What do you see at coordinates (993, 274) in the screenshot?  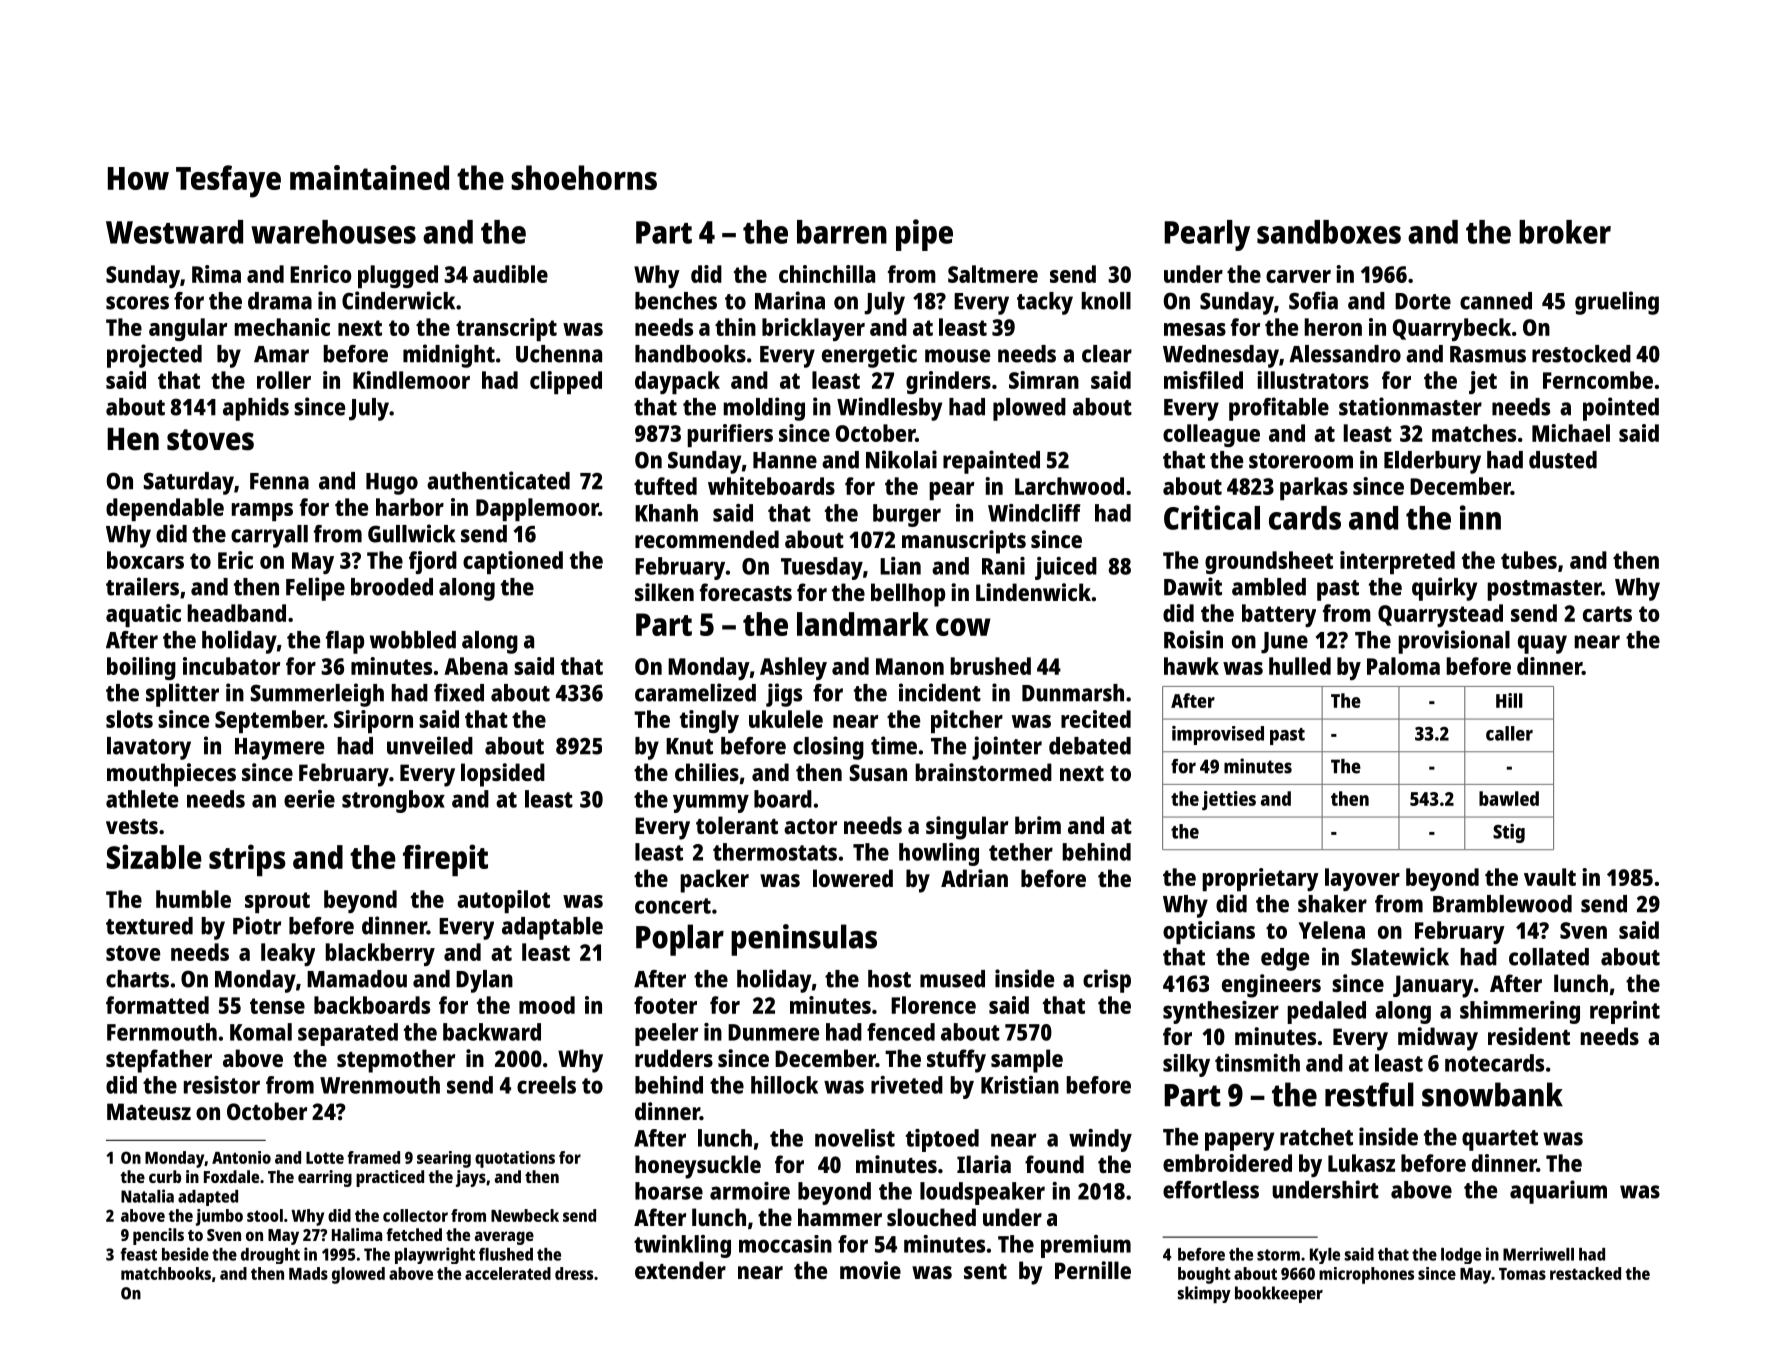 I see `Saltmere` at bounding box center [993, 274].
